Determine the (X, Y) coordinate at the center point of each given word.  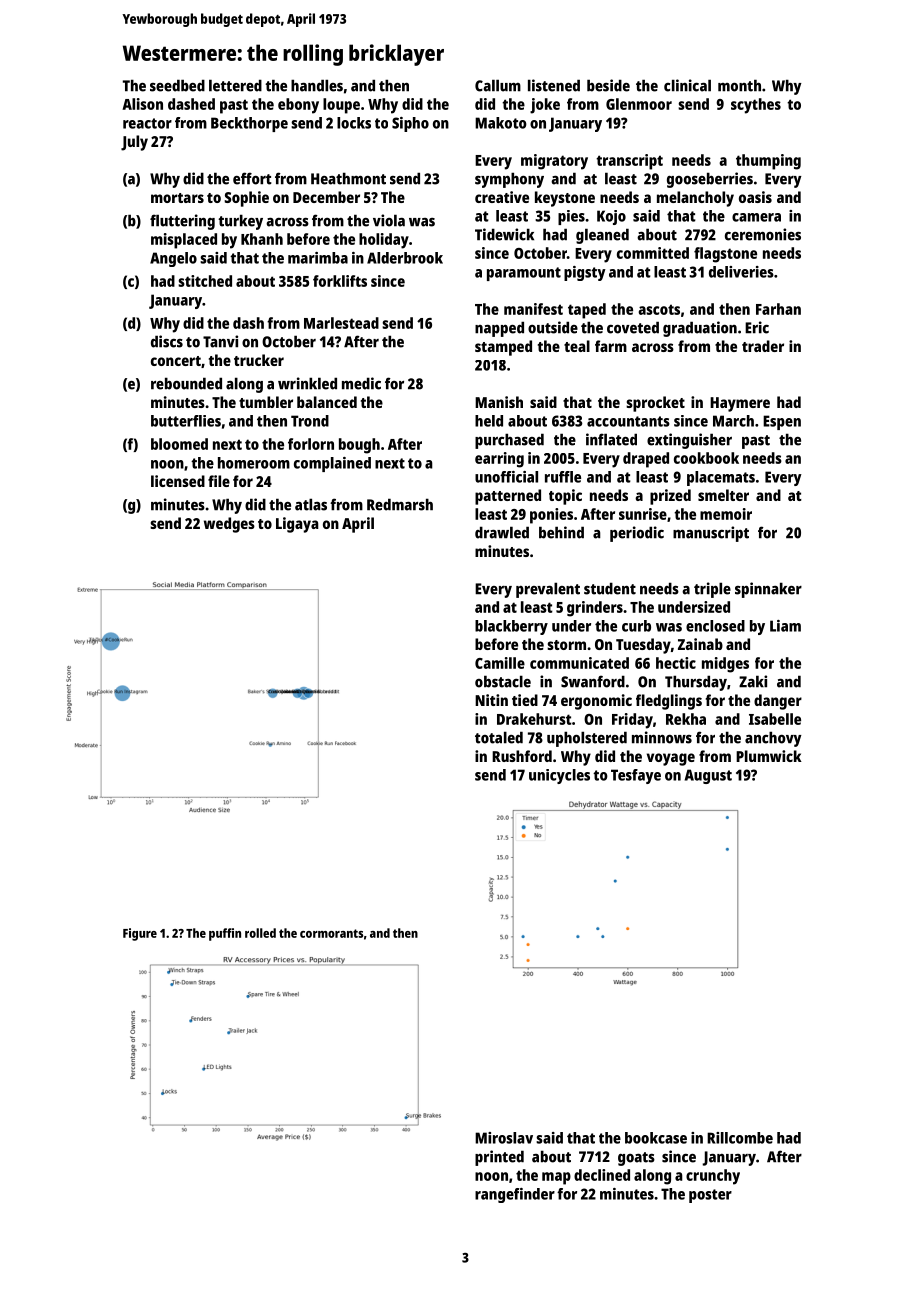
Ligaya (297, 525)
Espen (782, 422)
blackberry (511, 627)
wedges (229, 525)
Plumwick (769, 756)
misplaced (184, 241)
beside (608, 85)
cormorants (331, 933)
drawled (502, 532)
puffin (225, 934)
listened (554, 85)
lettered (235, 85)
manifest (533, 309)
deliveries (741, 272)
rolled (260, 933)
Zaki (753, 681)
